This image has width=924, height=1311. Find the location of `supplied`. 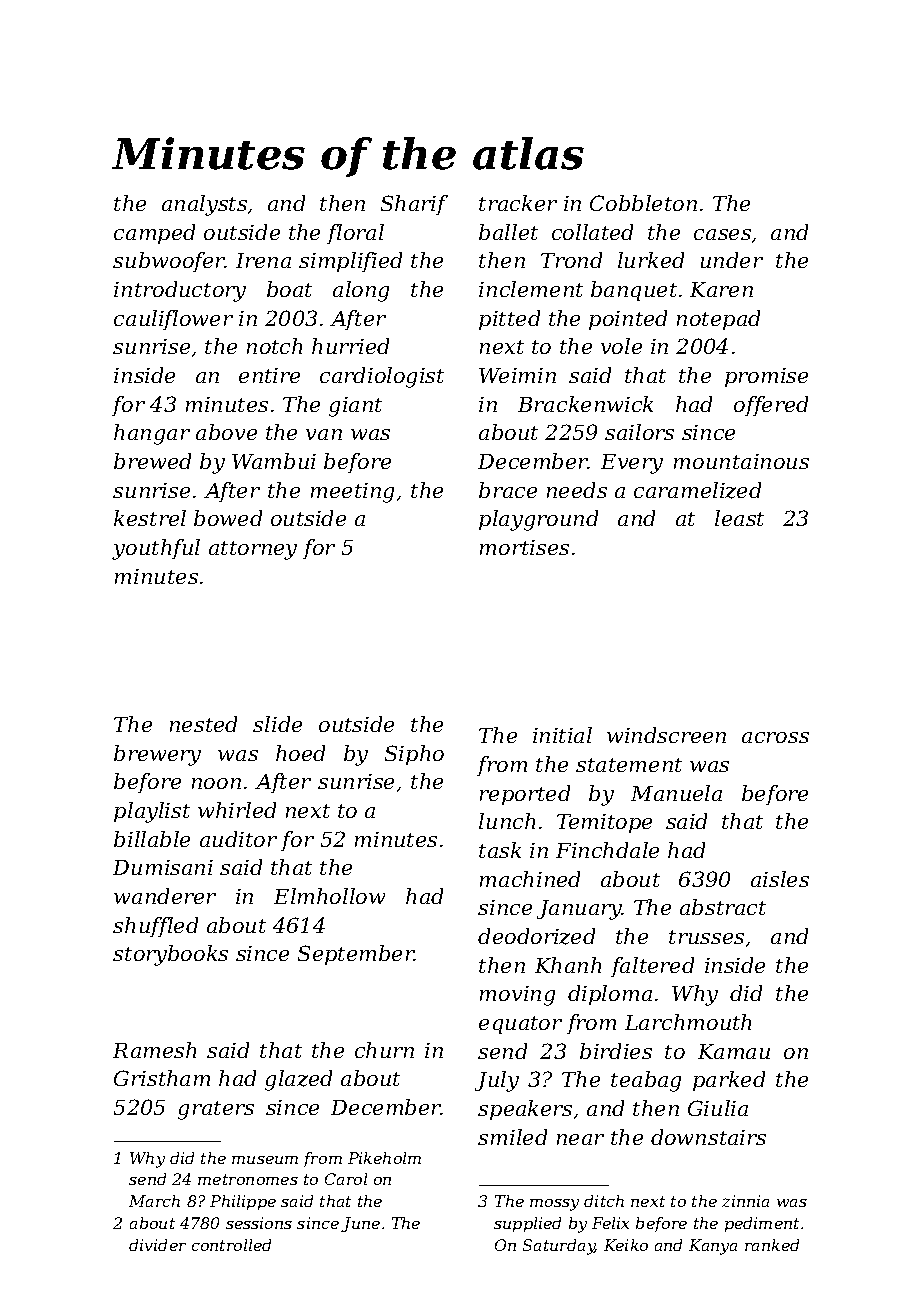

supplied is located at coordinates (527, 1224).
